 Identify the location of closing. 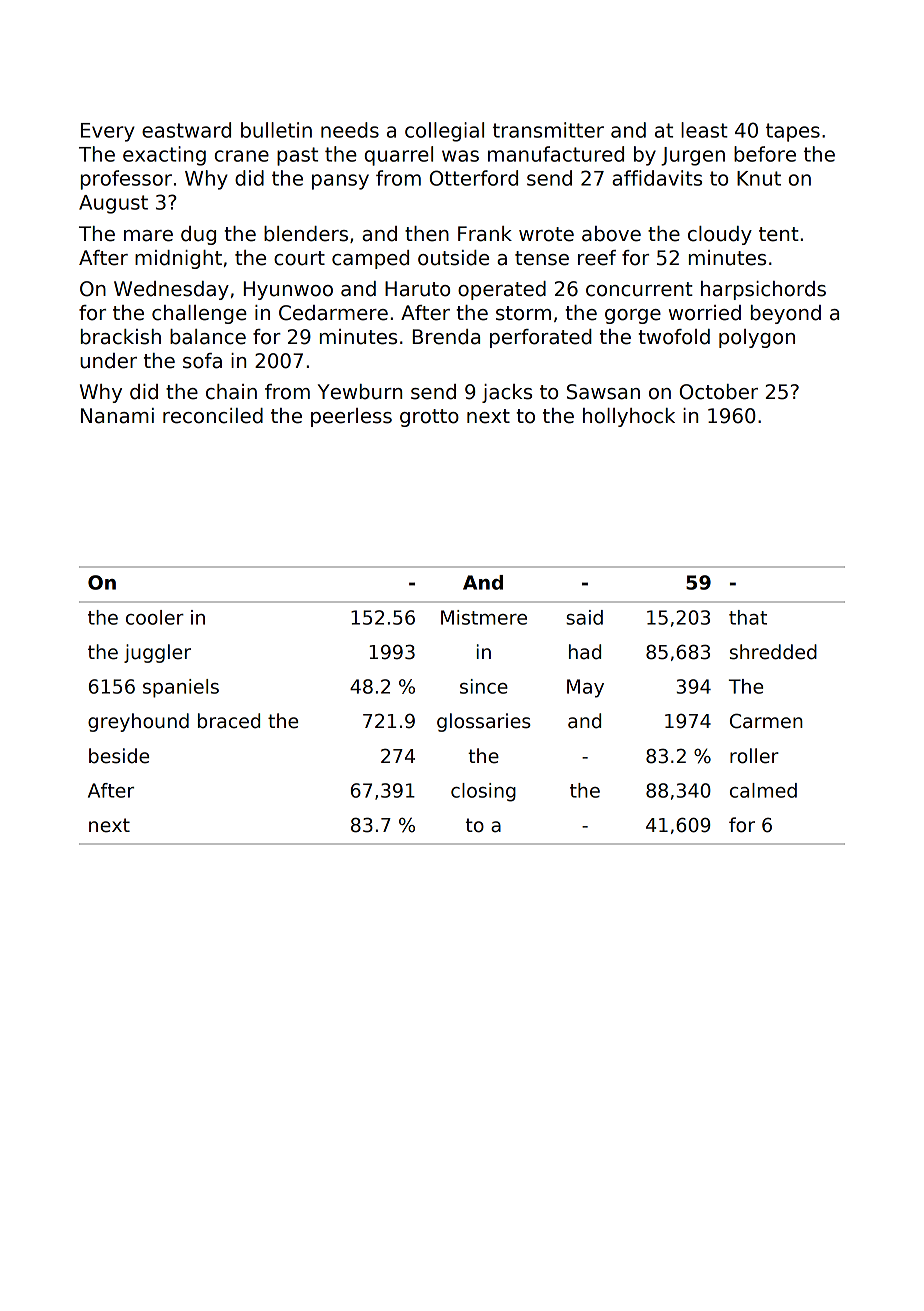
(483, 792).
